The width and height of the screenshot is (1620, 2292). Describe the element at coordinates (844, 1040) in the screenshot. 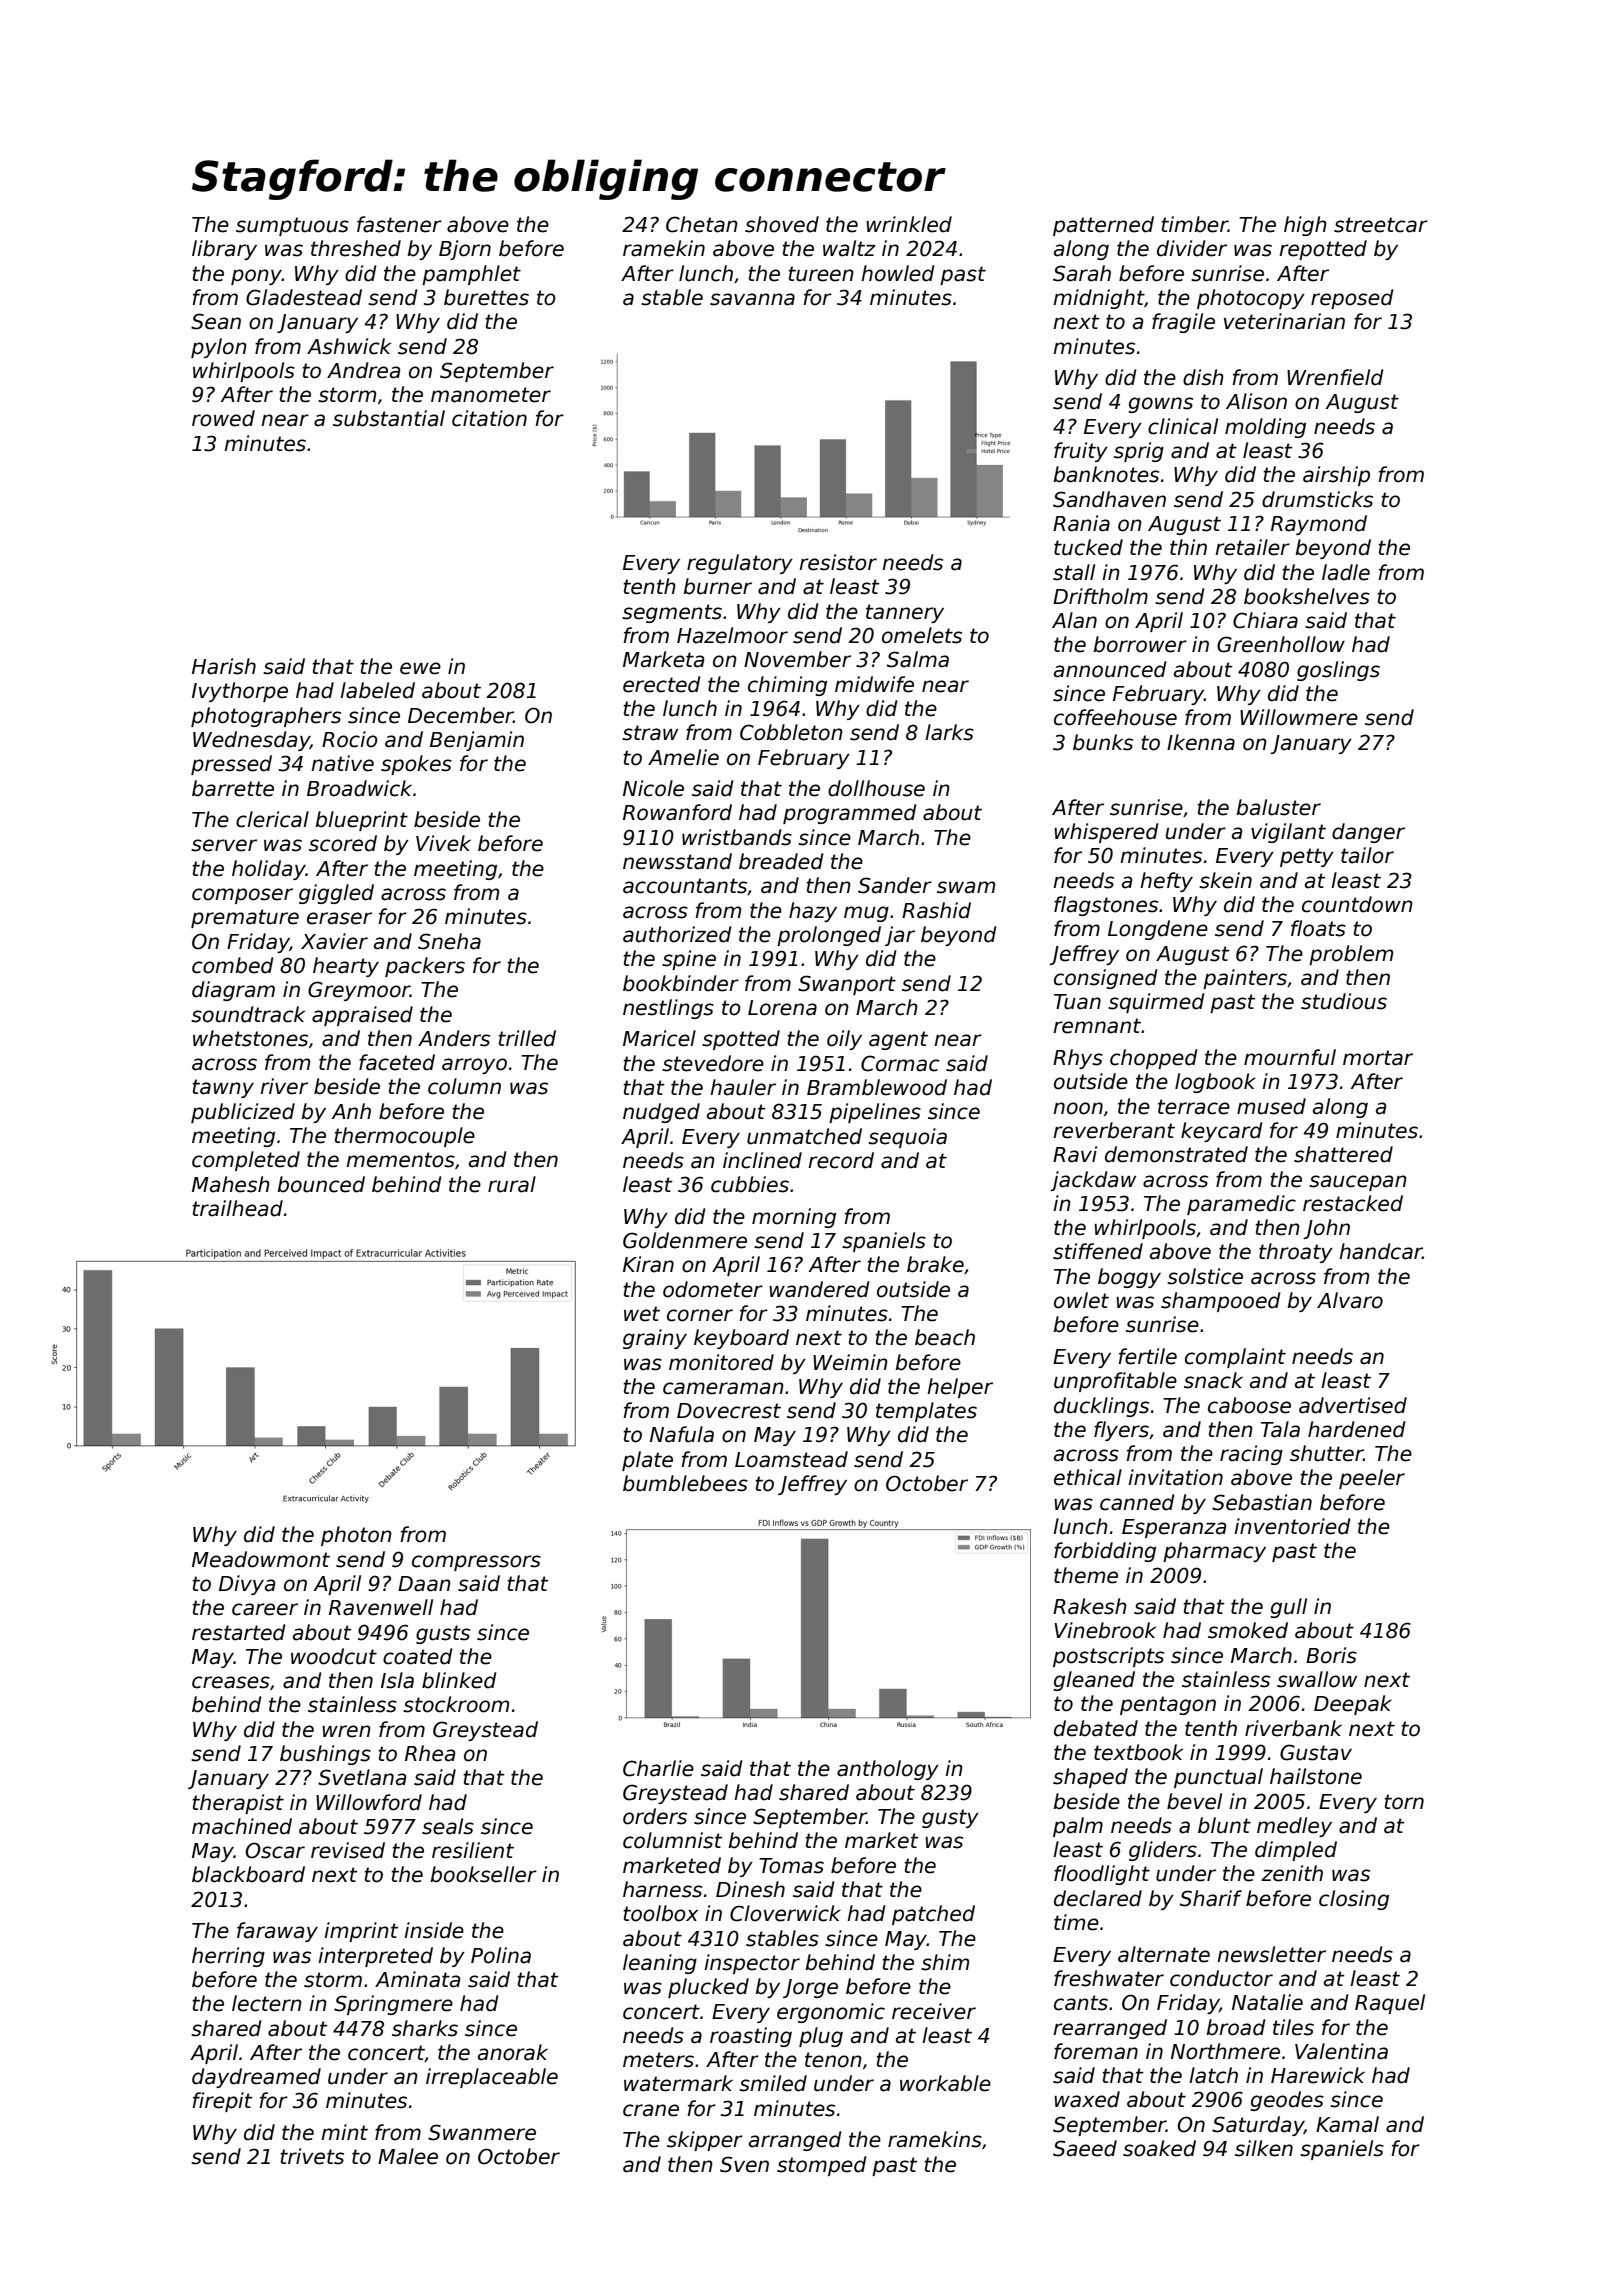

I see `oily` at that location.
